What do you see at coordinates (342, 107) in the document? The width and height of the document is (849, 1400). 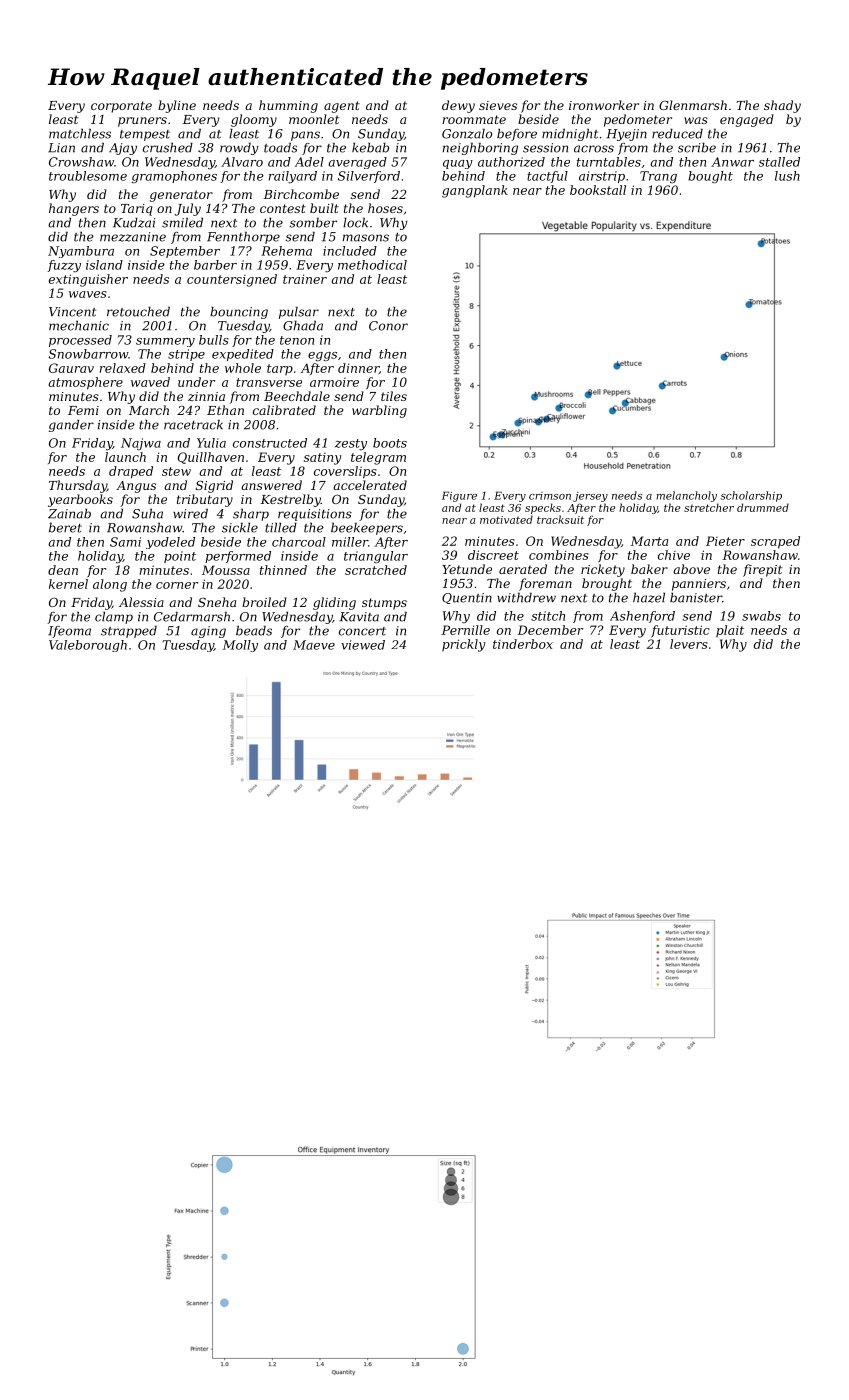 I see `agent` at bounding box center [342, 107].
